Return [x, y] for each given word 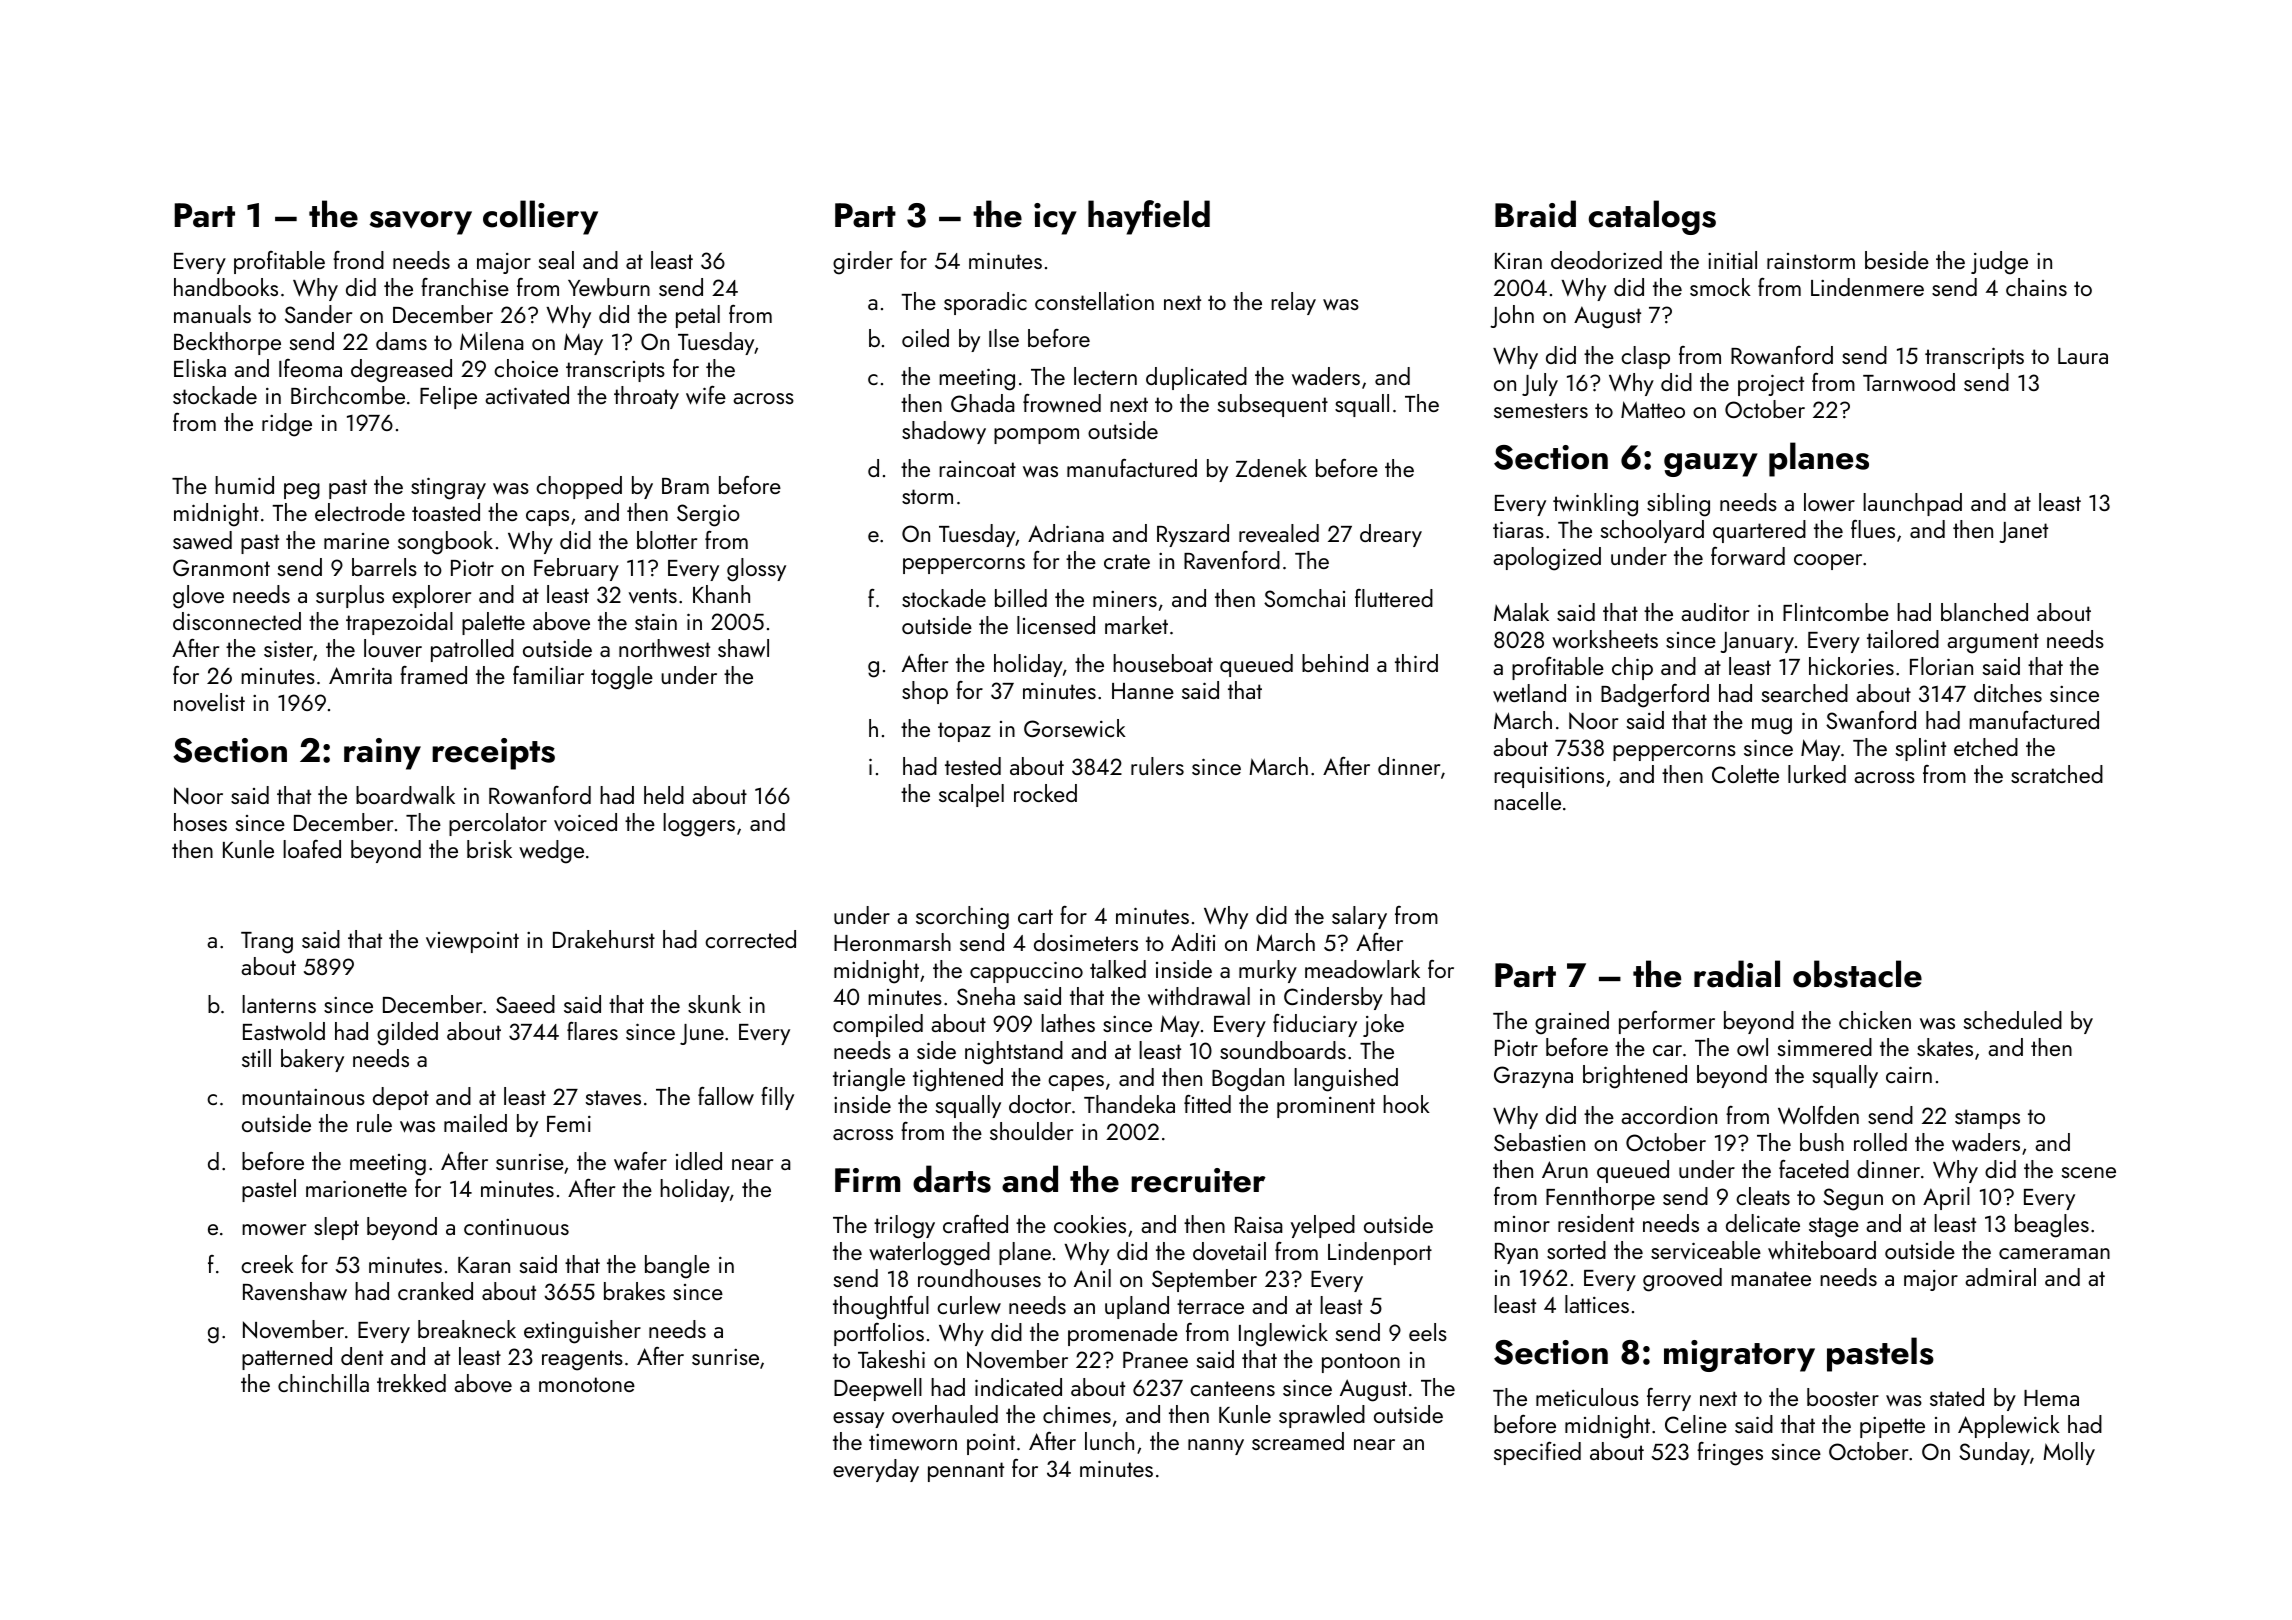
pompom [1036, 436]
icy [1055, 219]
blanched [1984, 612]
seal [556, 260]
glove [198, 597]
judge [1999, 263]
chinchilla [323, 1383]
